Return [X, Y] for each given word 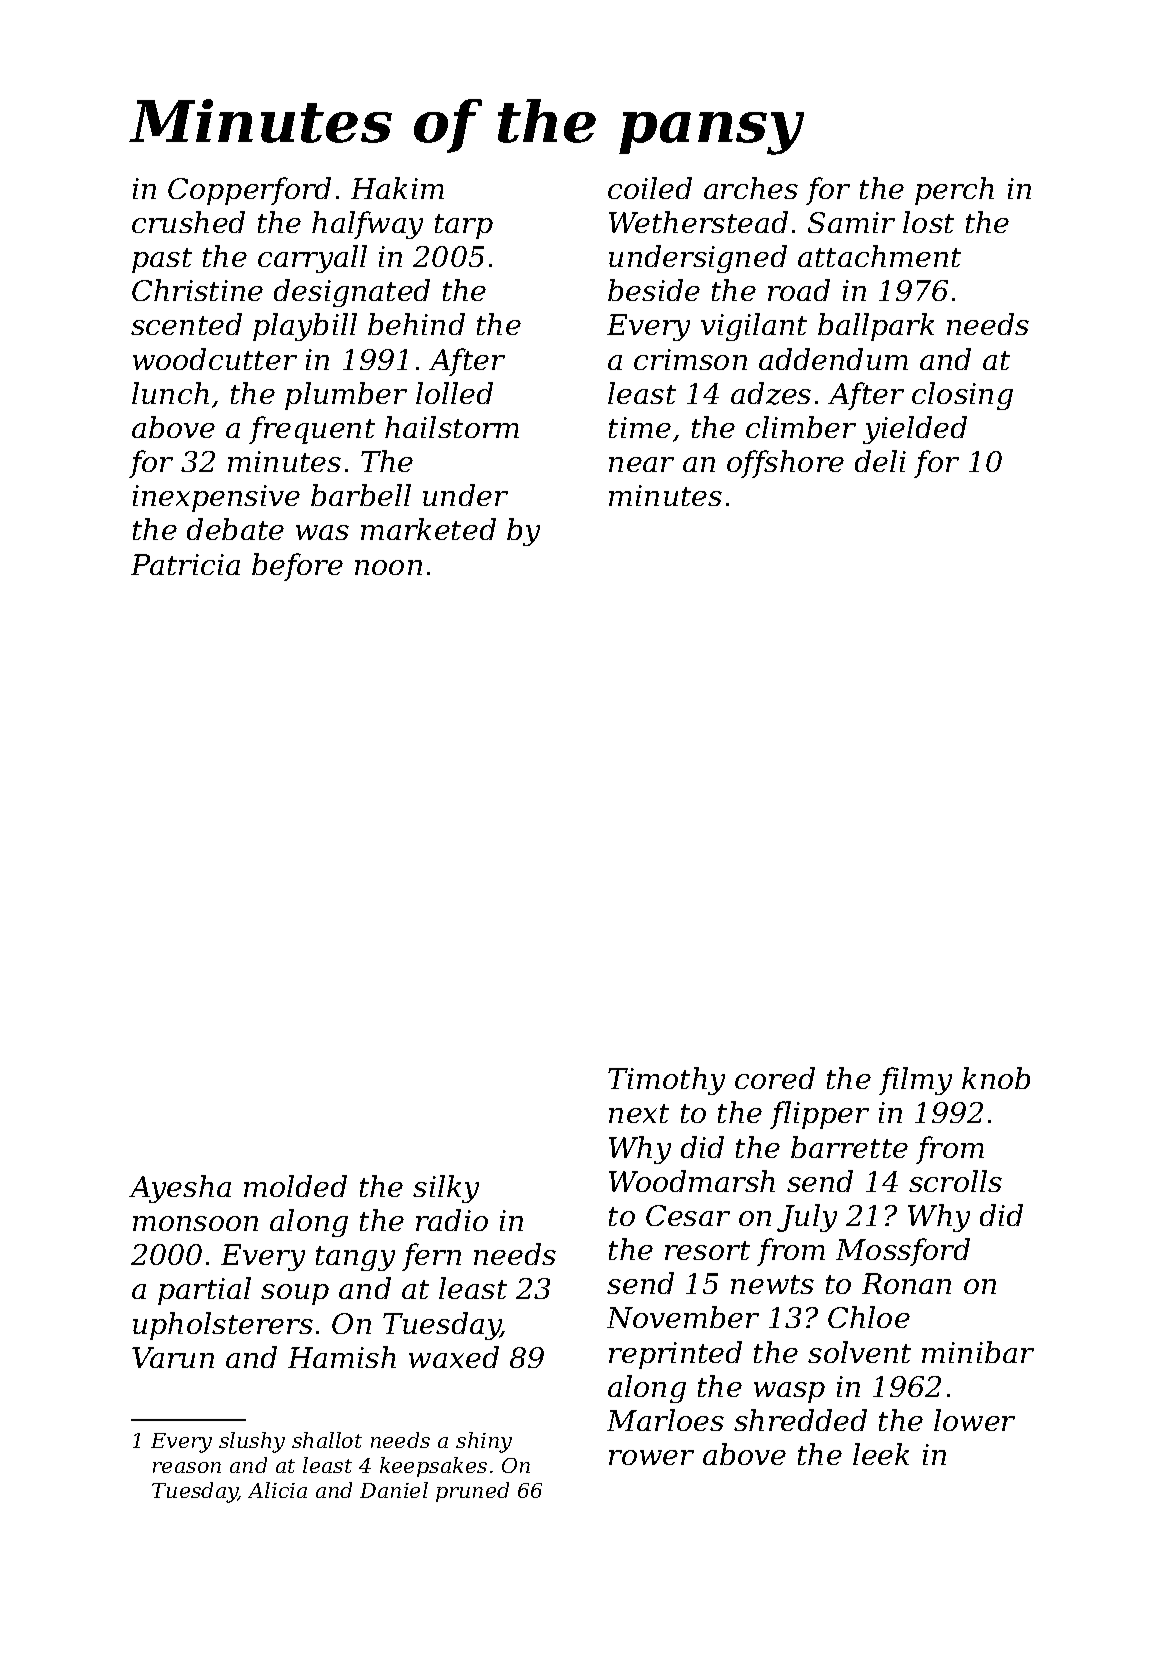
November [683, 1317]
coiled [650, 188]
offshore [785, 464]
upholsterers [223, 1326]
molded [295, 1186]
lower [974, 1420]
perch [954, 191]
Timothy [666, 1081]
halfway [367, 225]
